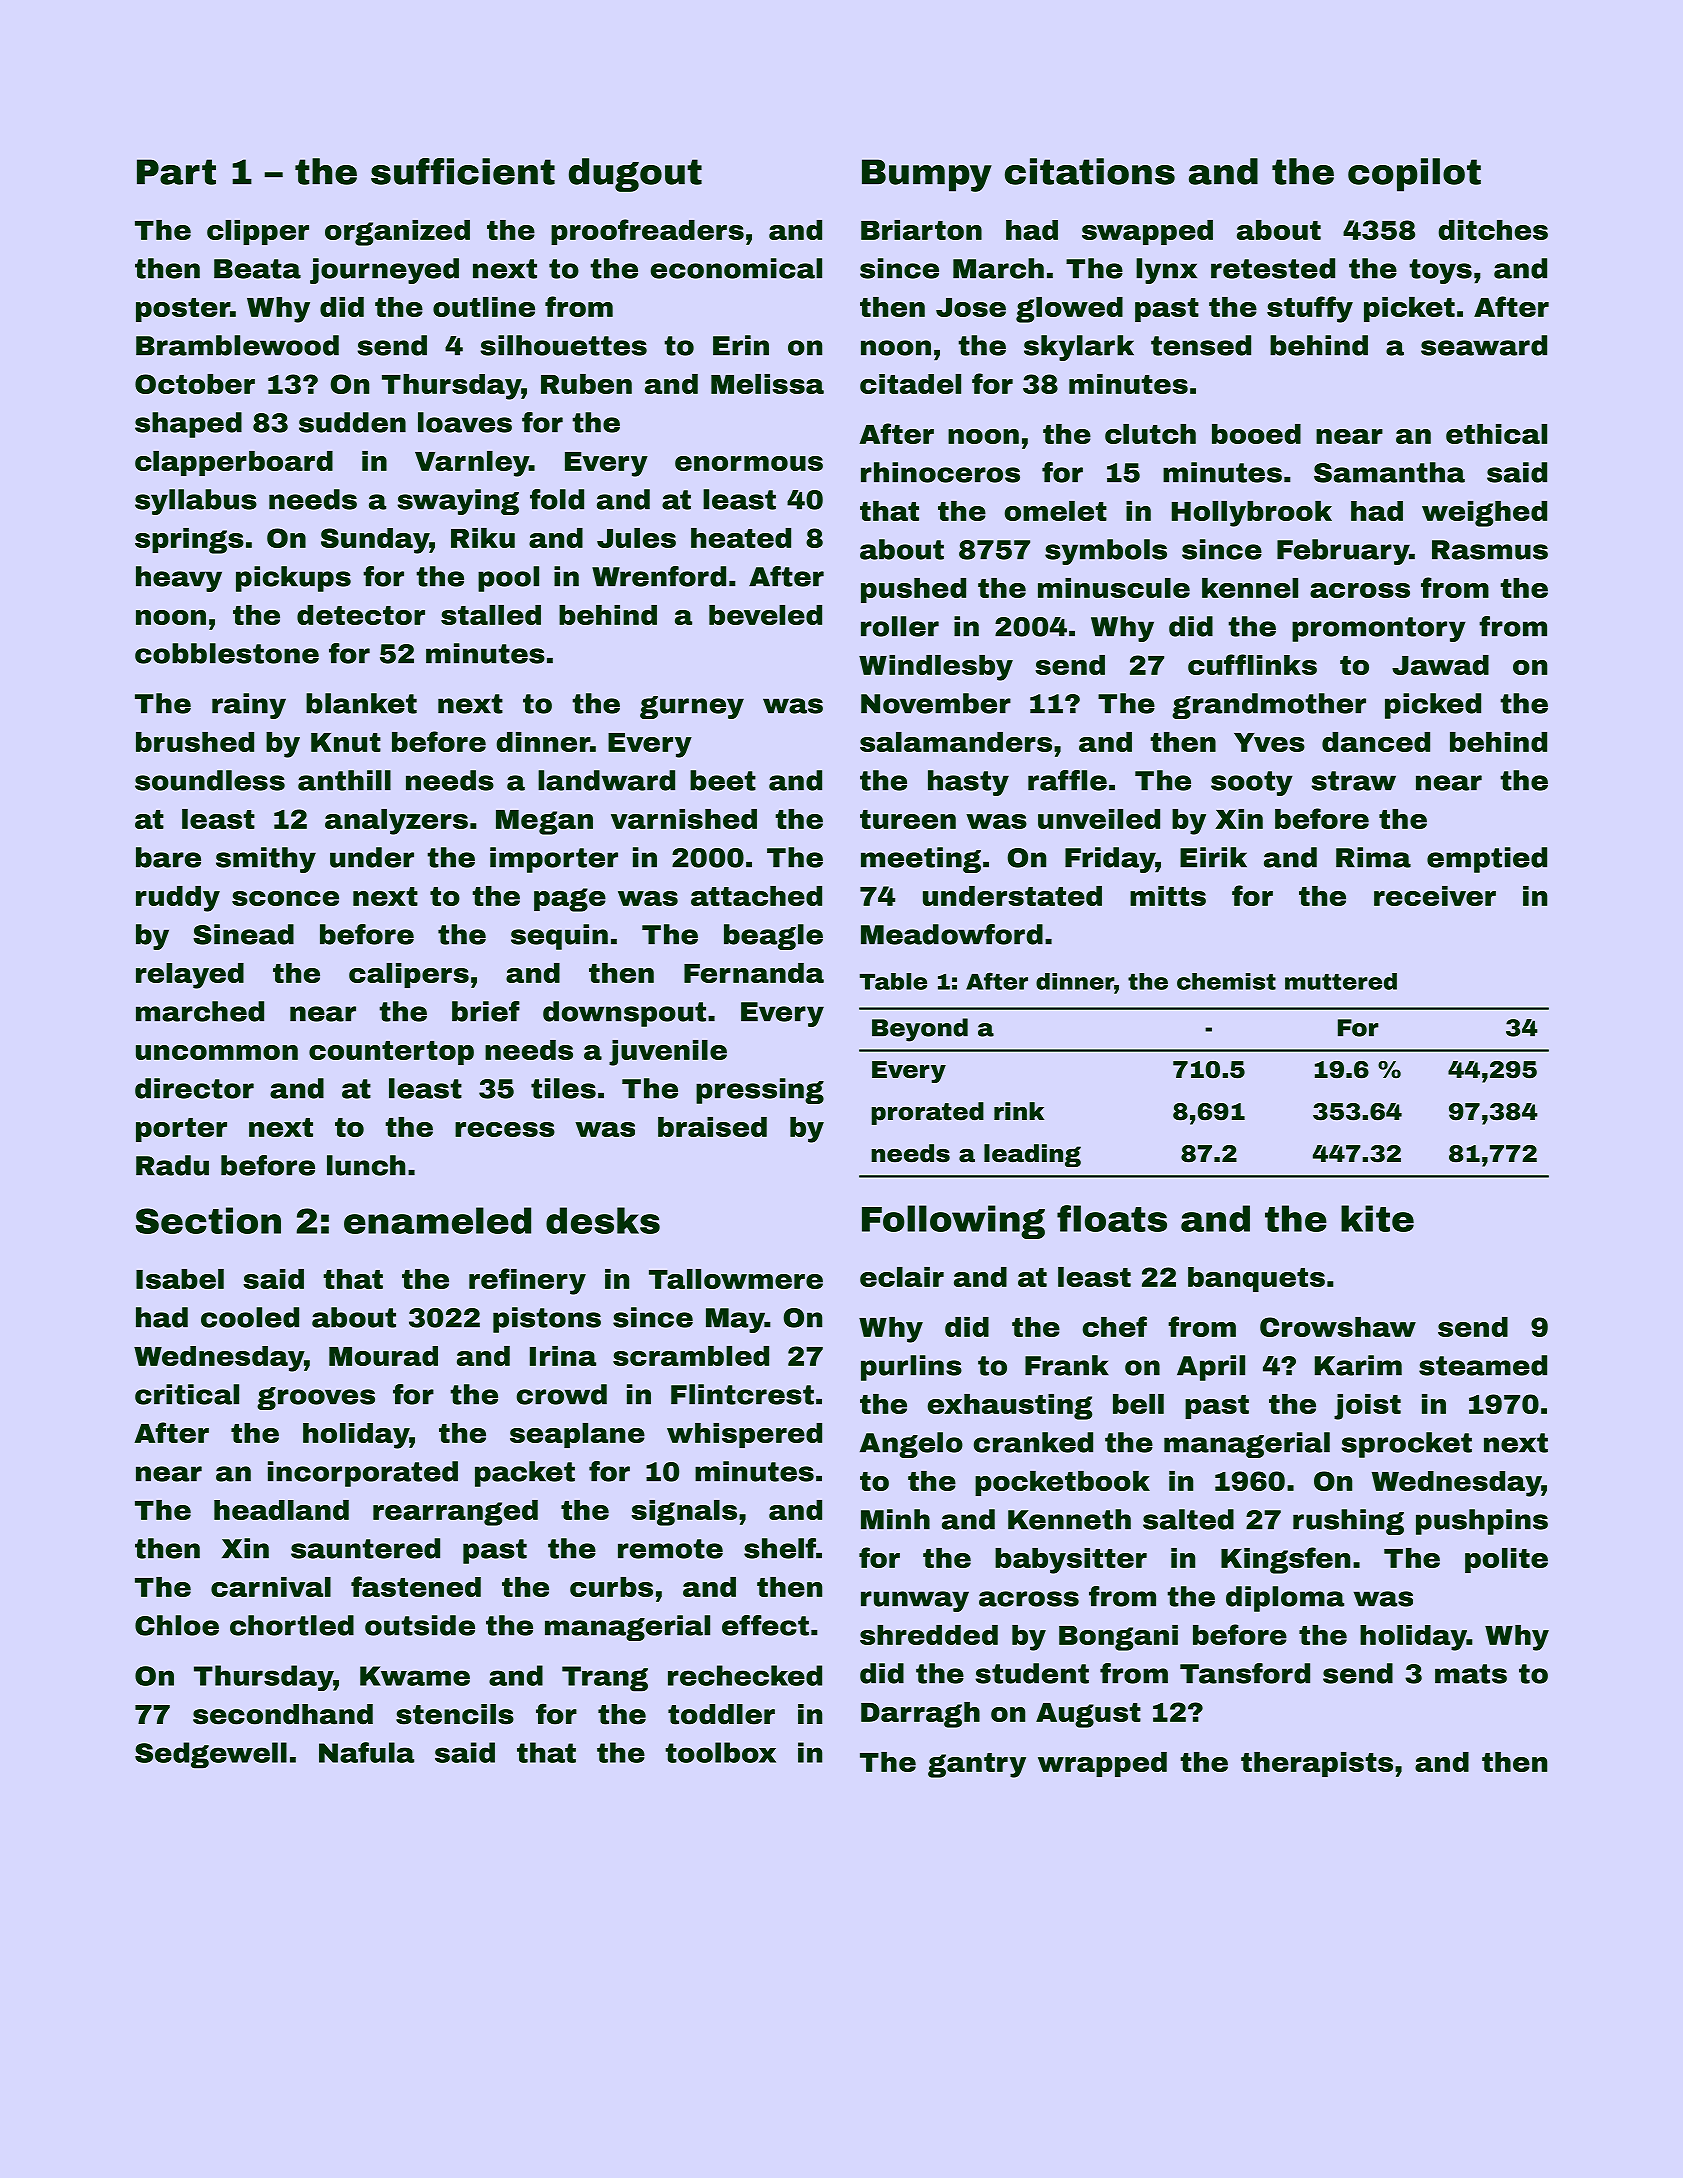  What do you see at coordinates (1496, 434) in the screenshot?
I see `ethical` at bounding box center [1496, 434].
